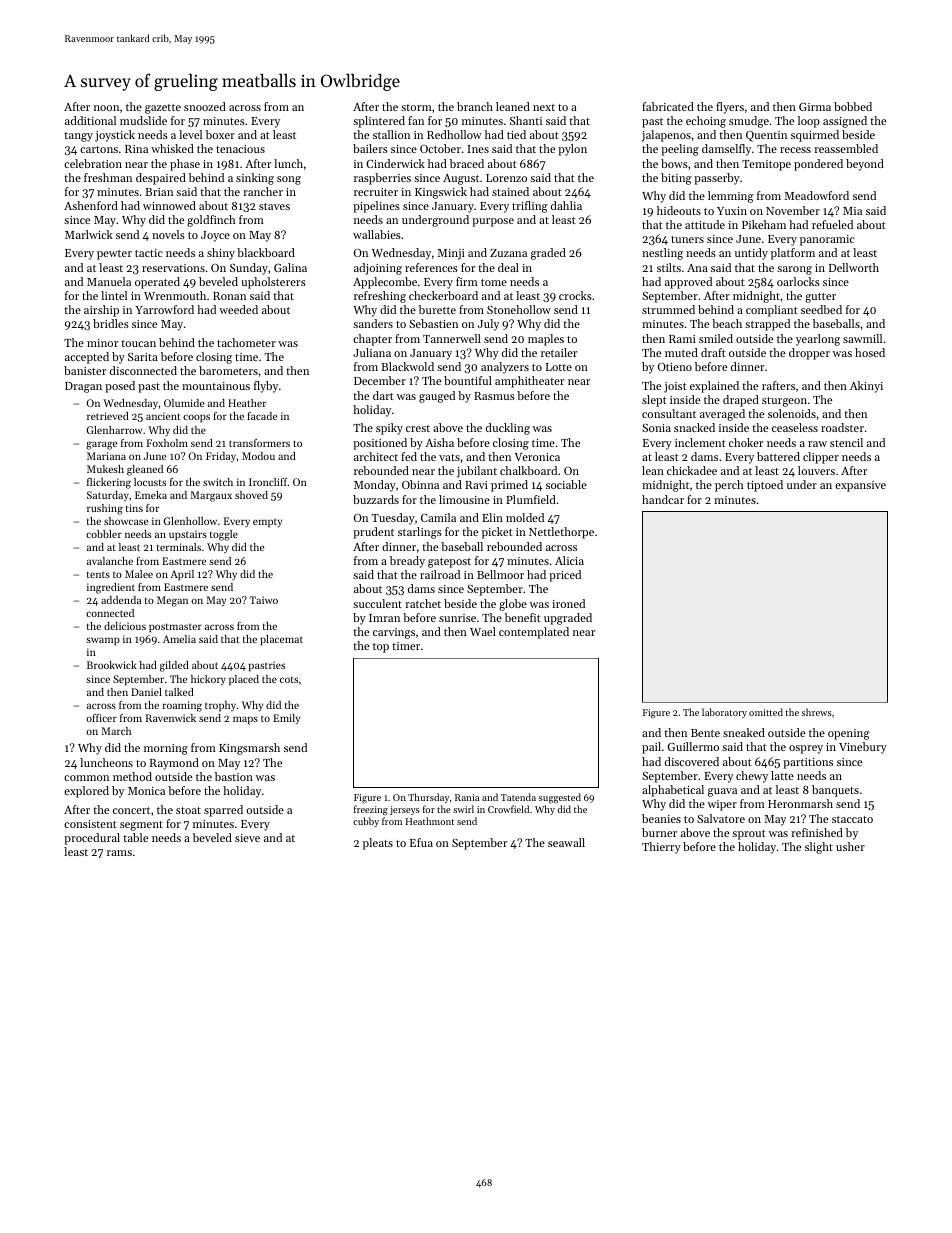 This page has width=952, height=1233. What do you see at coordinates (815, 107) in the page?
I see `Girma` at bounding box center [815, 107].
